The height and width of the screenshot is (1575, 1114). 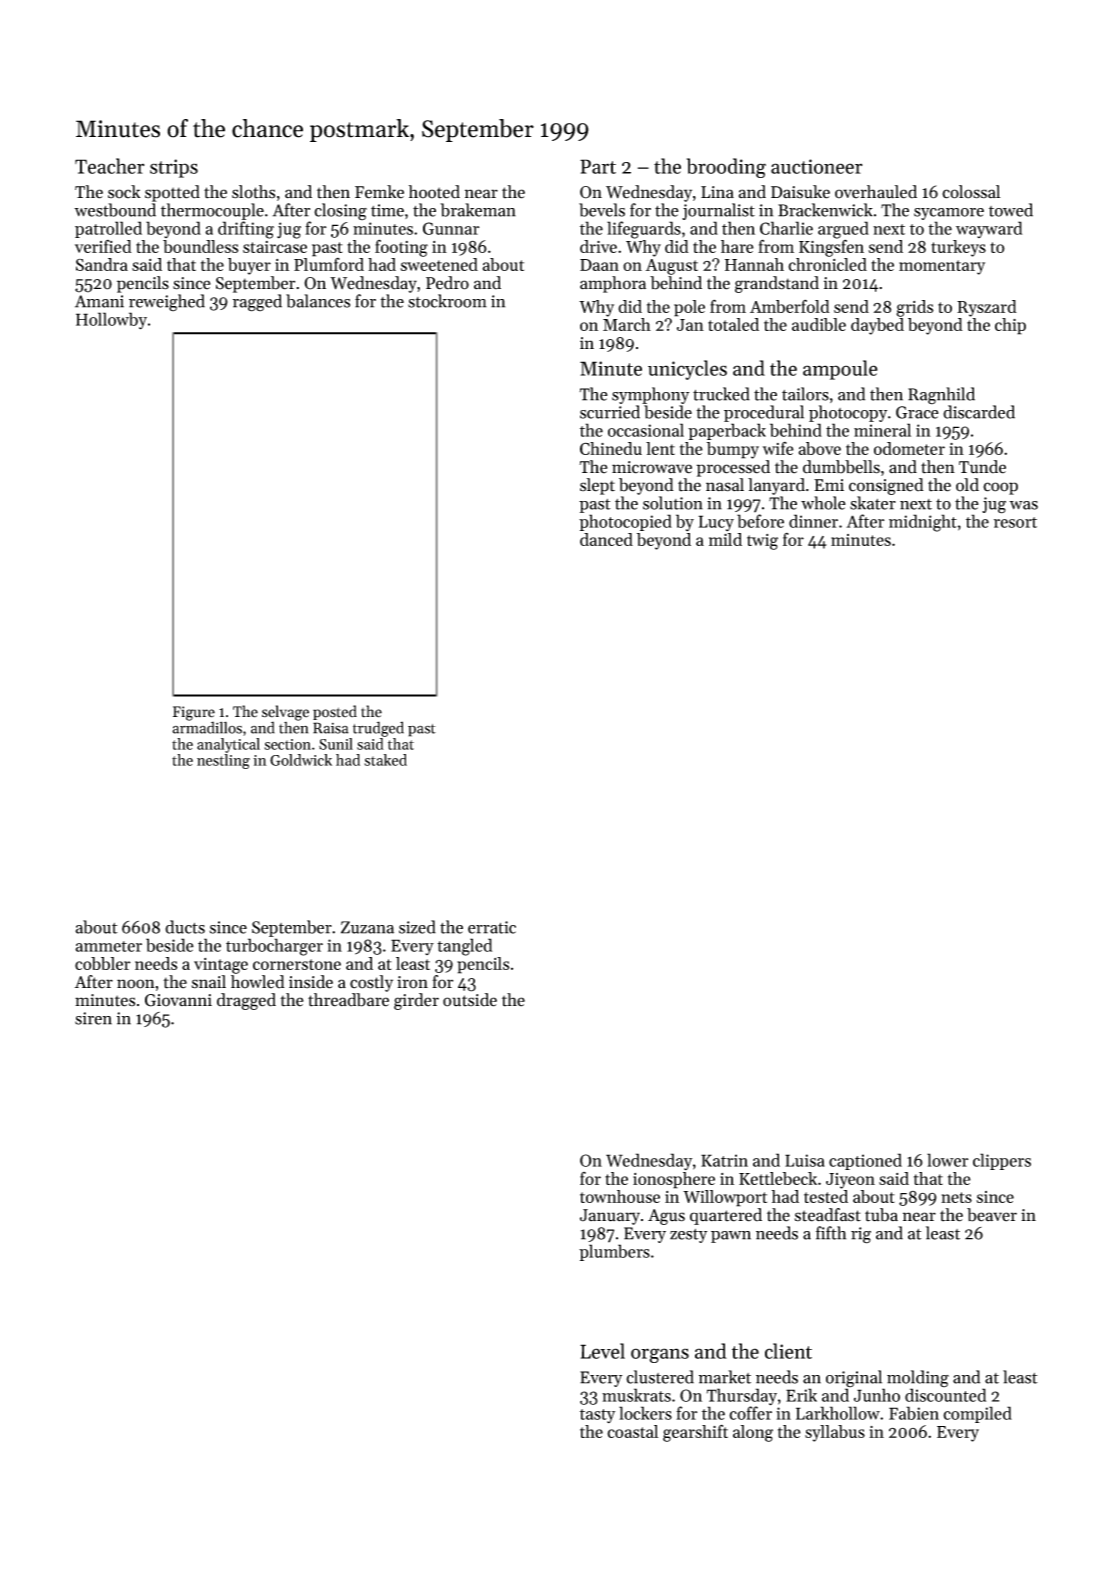 I want to click on was, so click(x=1023, y=505).
